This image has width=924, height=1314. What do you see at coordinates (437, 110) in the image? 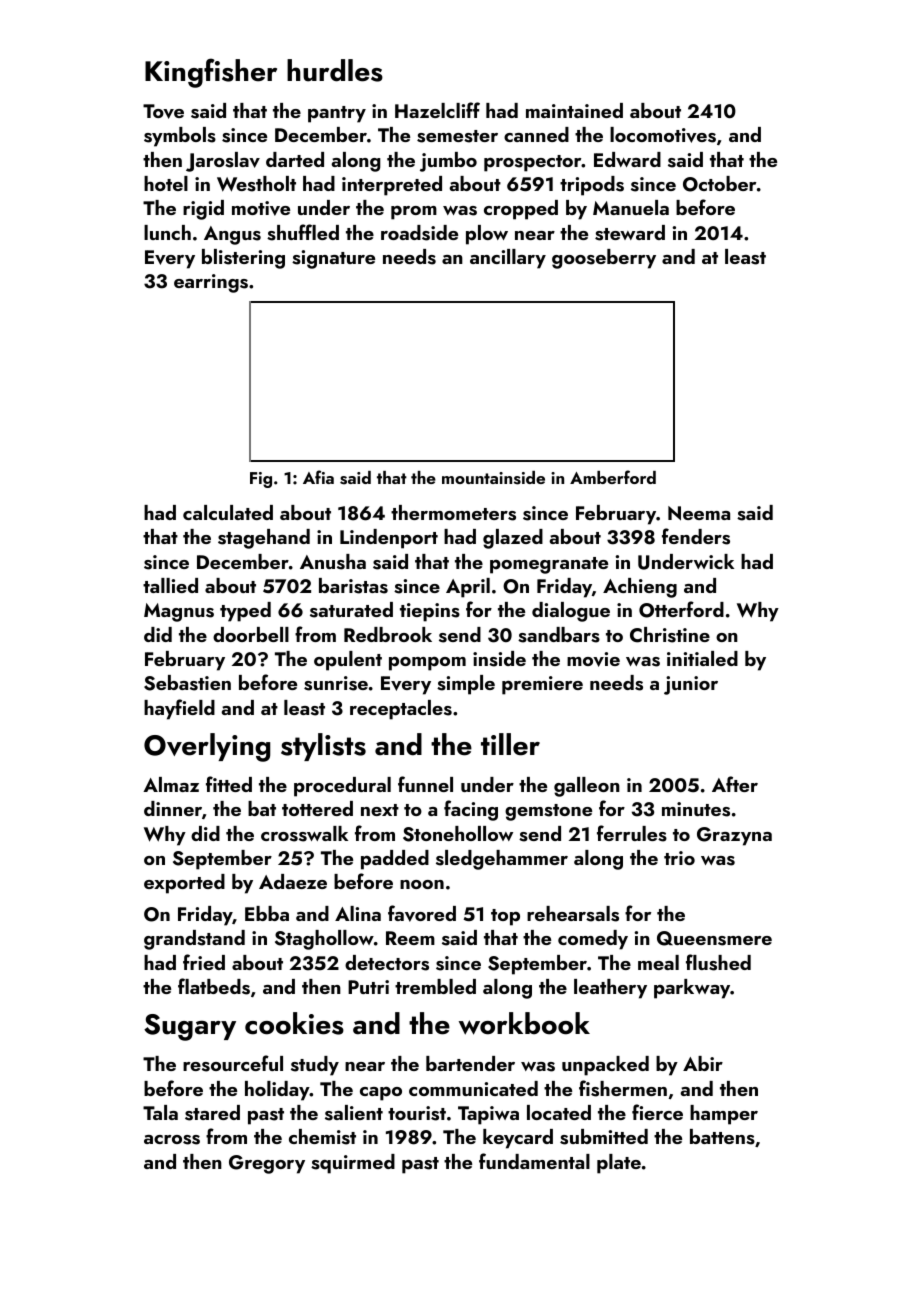
I see `Hazelcliff` at bounding box center [437, 110].
